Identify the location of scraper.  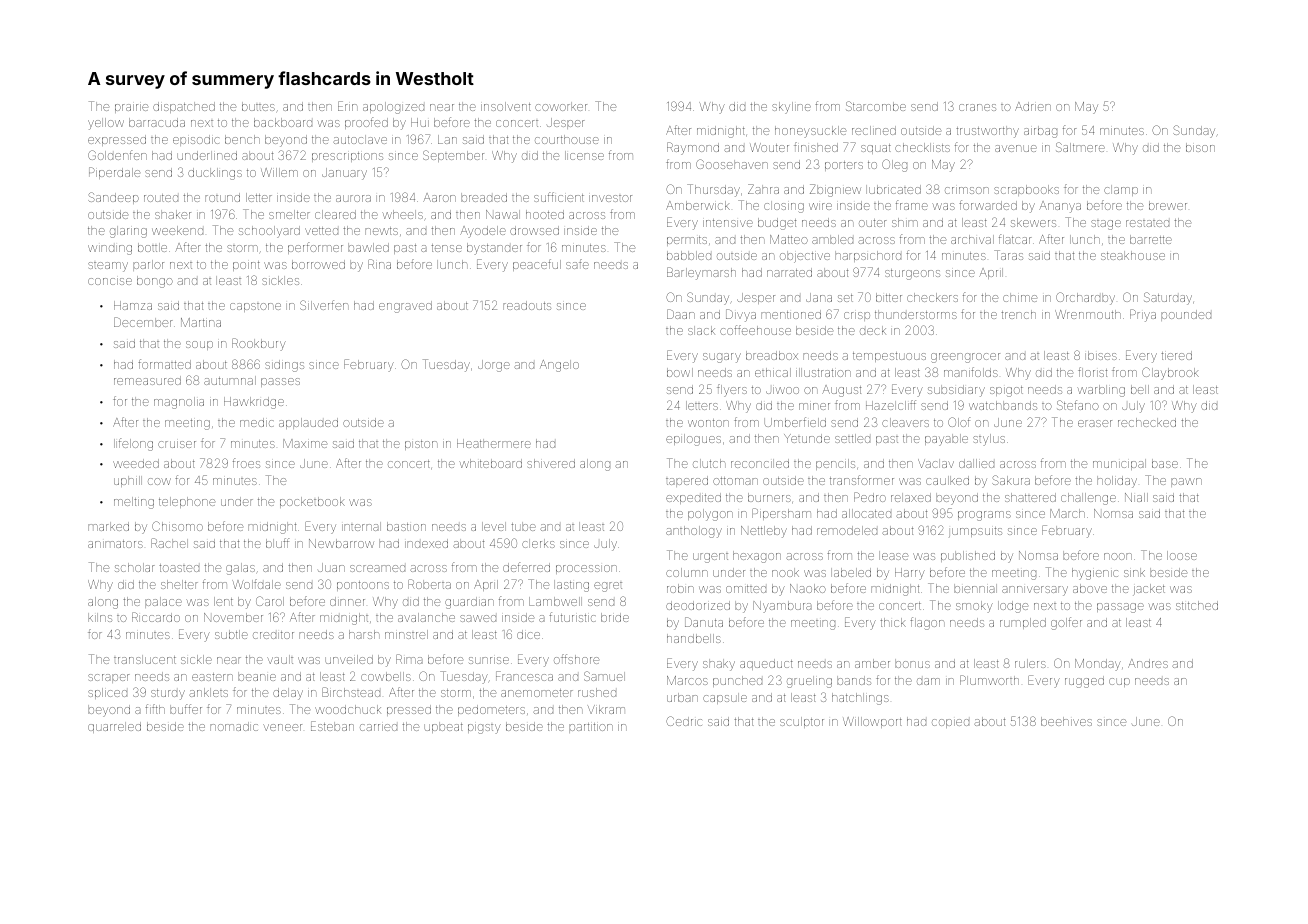
(109, 678).
